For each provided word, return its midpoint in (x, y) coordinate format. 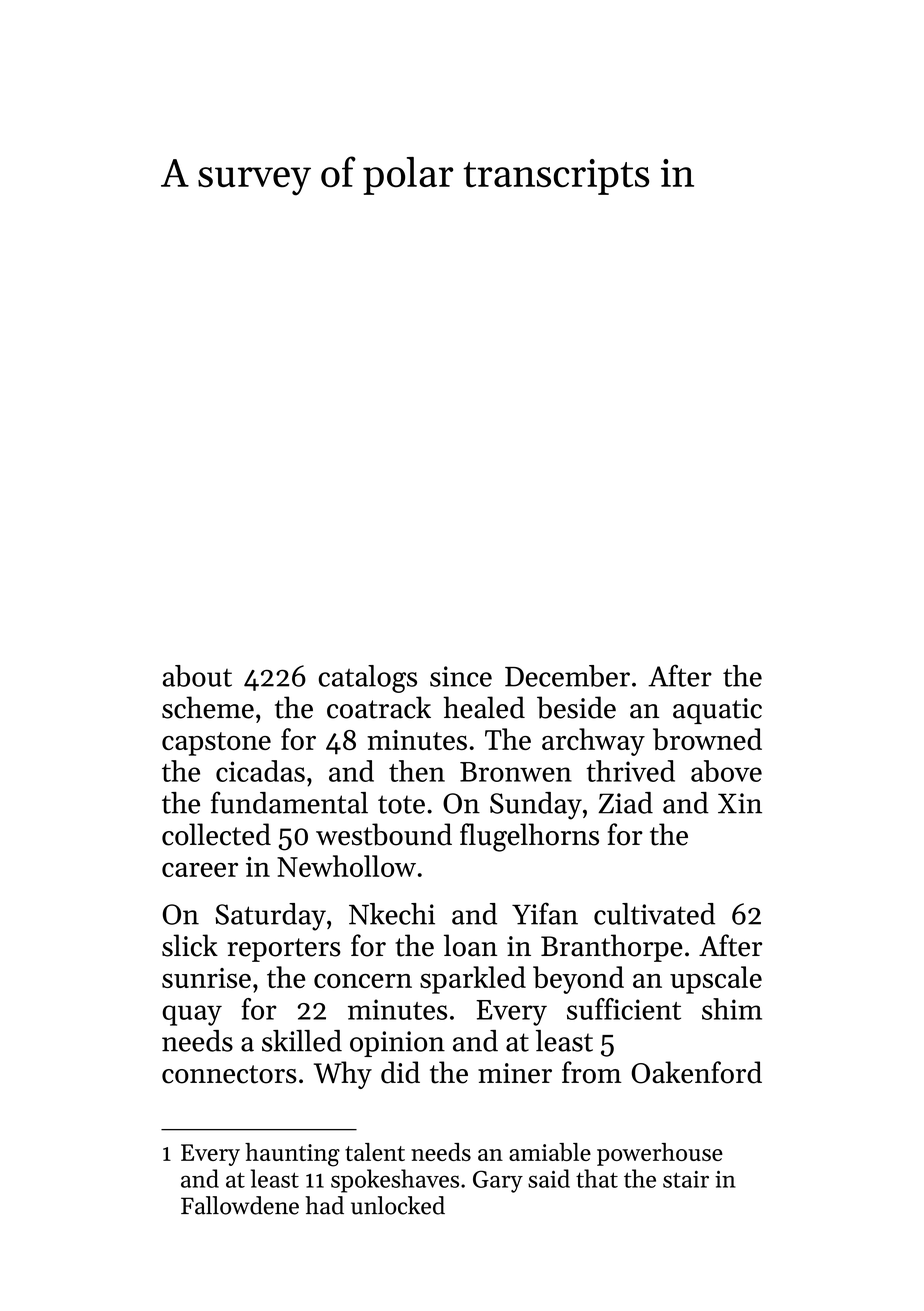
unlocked (398, 1205)
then (417, 771)
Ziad (625, 803)
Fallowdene (240, 1205)
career (200, 870)
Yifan (545, 913)
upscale (716, 980)
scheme (208, 707)
